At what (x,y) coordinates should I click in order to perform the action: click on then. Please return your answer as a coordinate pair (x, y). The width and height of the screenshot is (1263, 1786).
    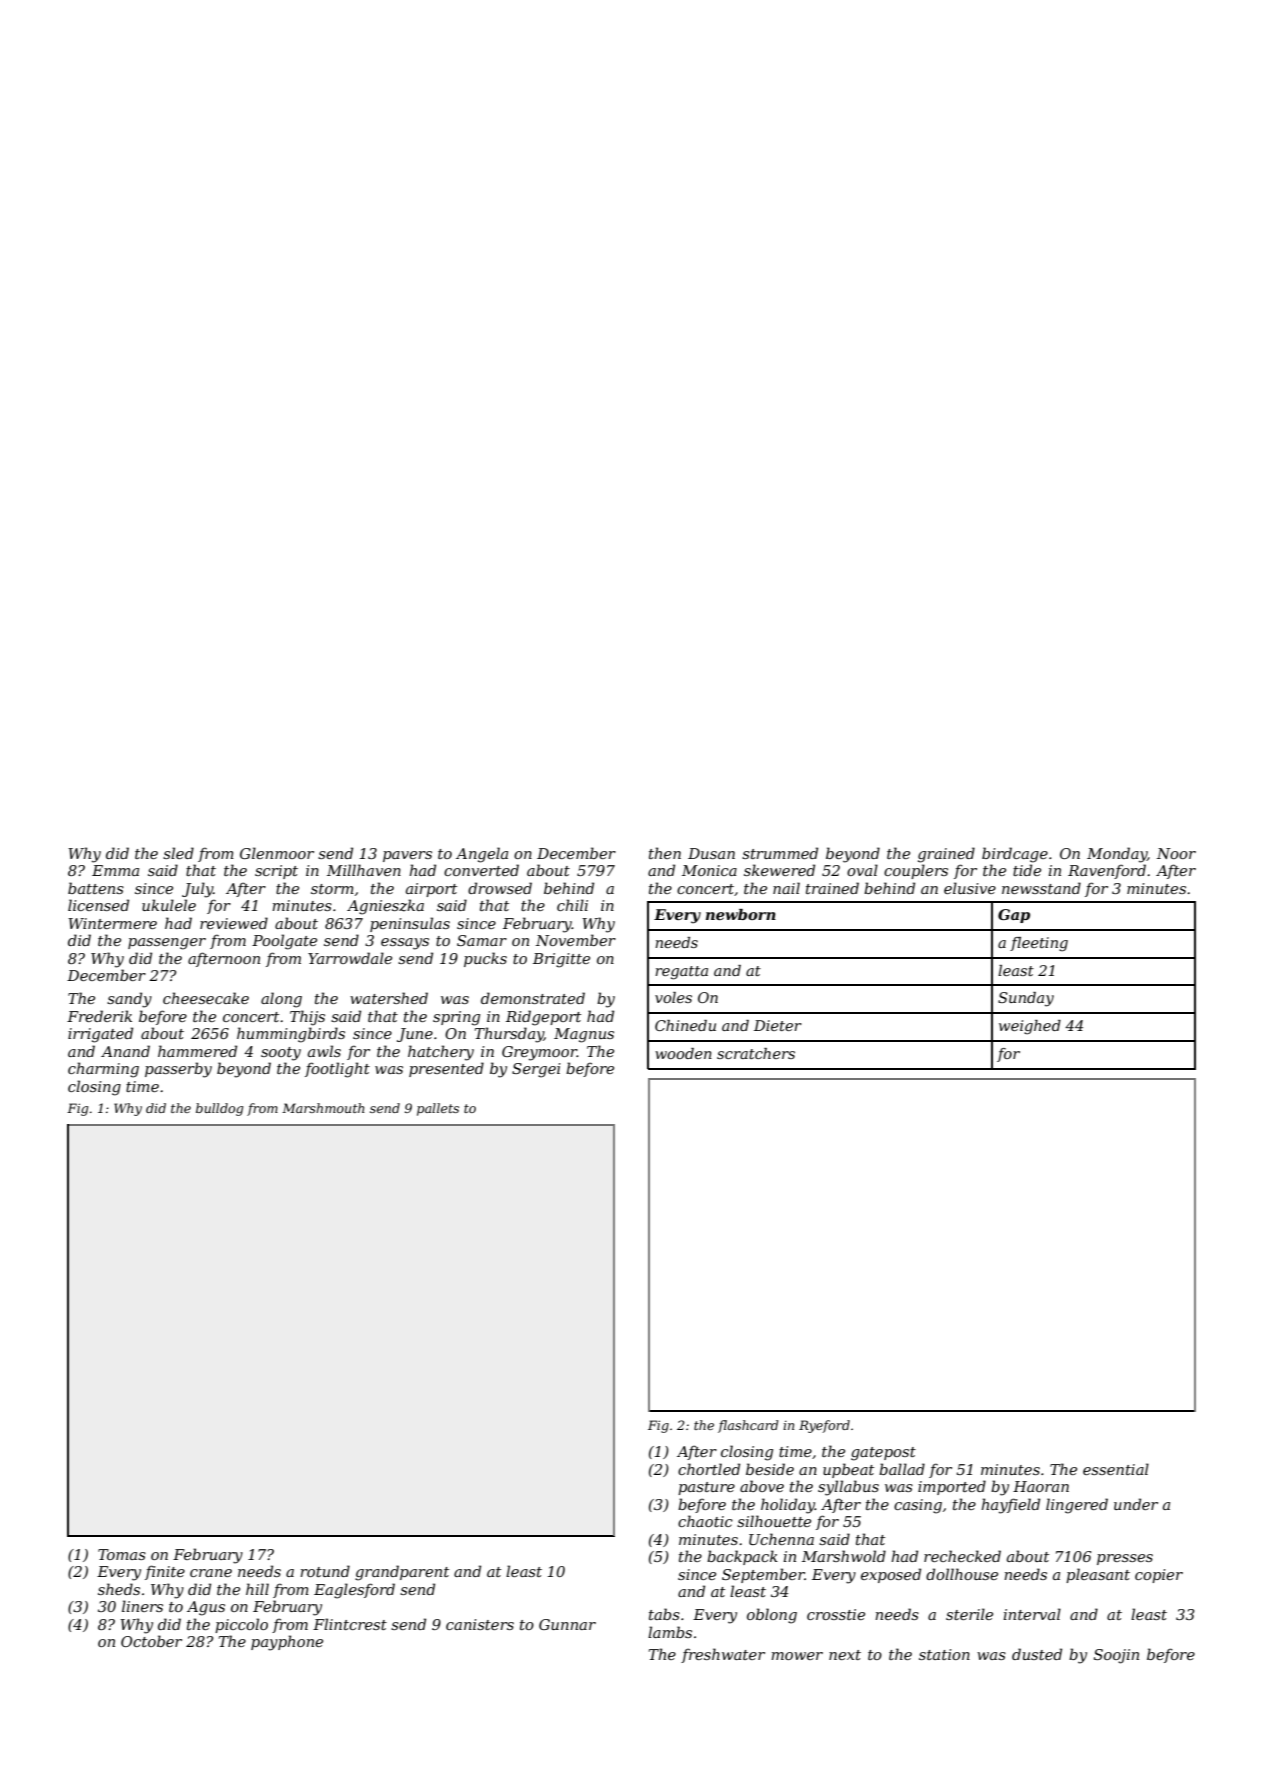
    Looking at the image, I should click on (665, 853).
